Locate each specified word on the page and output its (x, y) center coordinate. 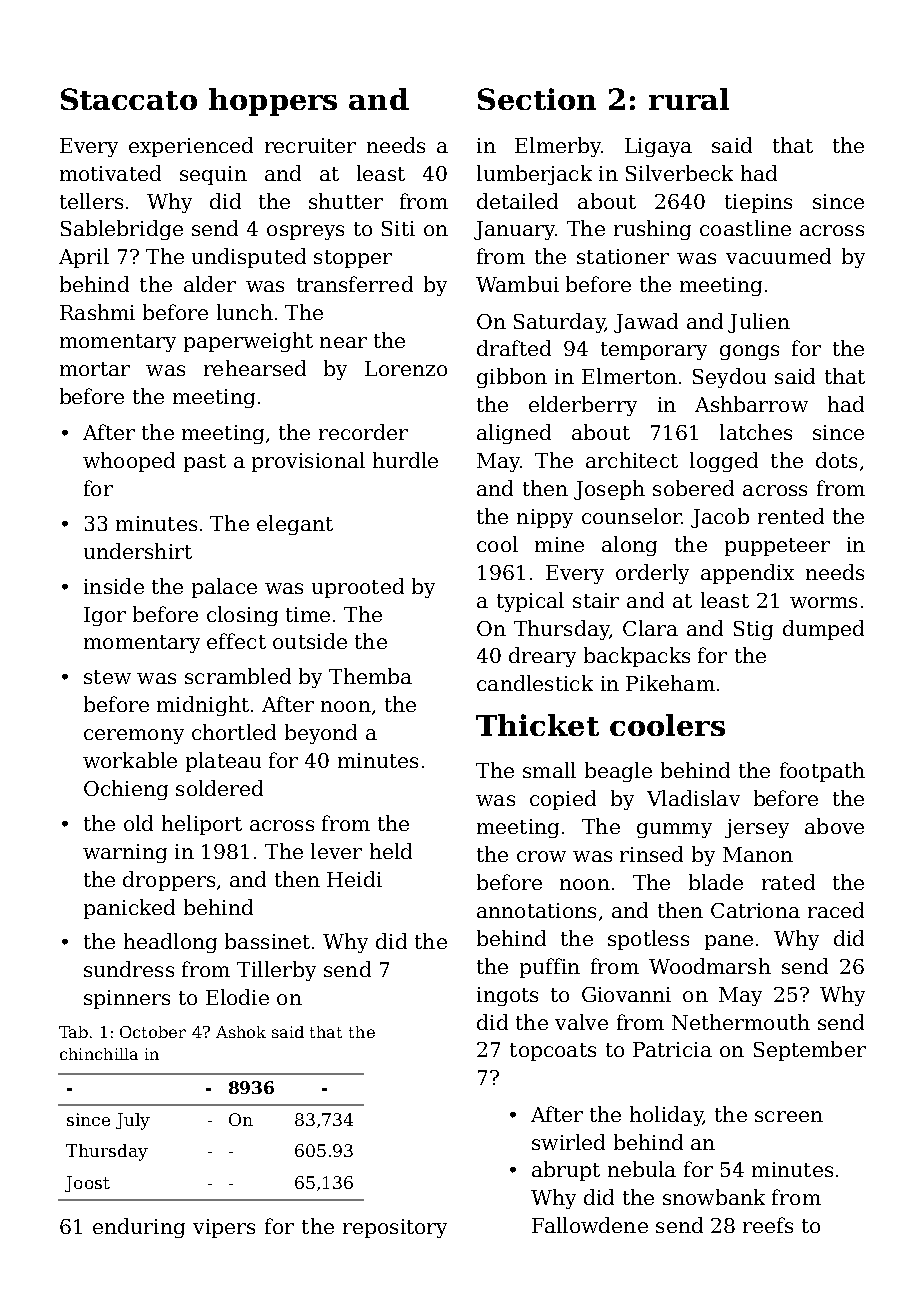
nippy (545, 518)
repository (395, 1228)
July (133, 1121)
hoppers (273, 102)
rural (689, 99)
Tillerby (276, 971)
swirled (568, 1142)
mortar (95, 369)
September (810, 1051)
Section (537, 99)
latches (756, 432)
